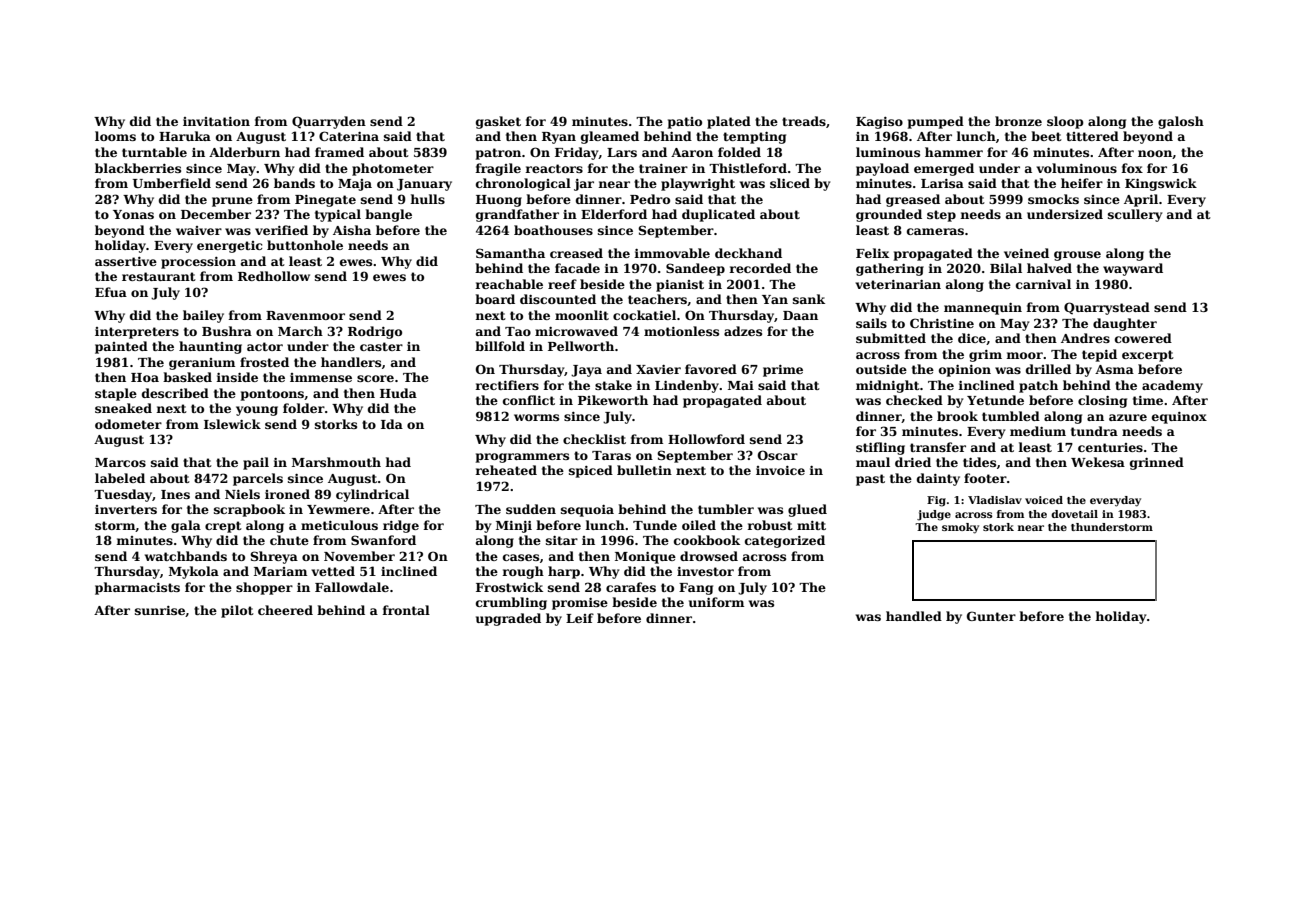  What do you see at coordinates (706, 439) in the document?
I see `Hollowford` at bounding box center [706, 439].
